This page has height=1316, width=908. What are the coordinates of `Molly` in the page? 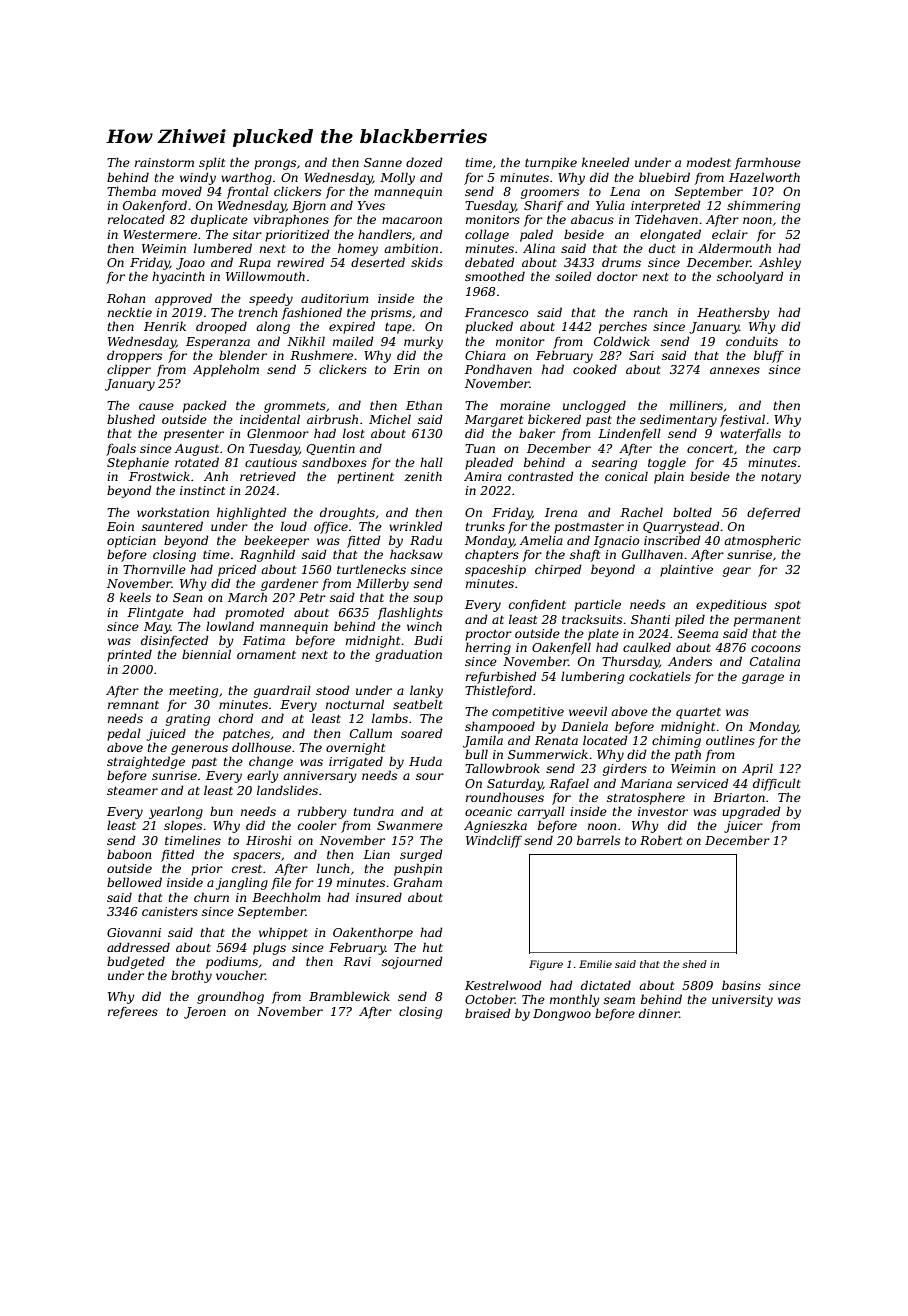 It's located at (397, 178).
